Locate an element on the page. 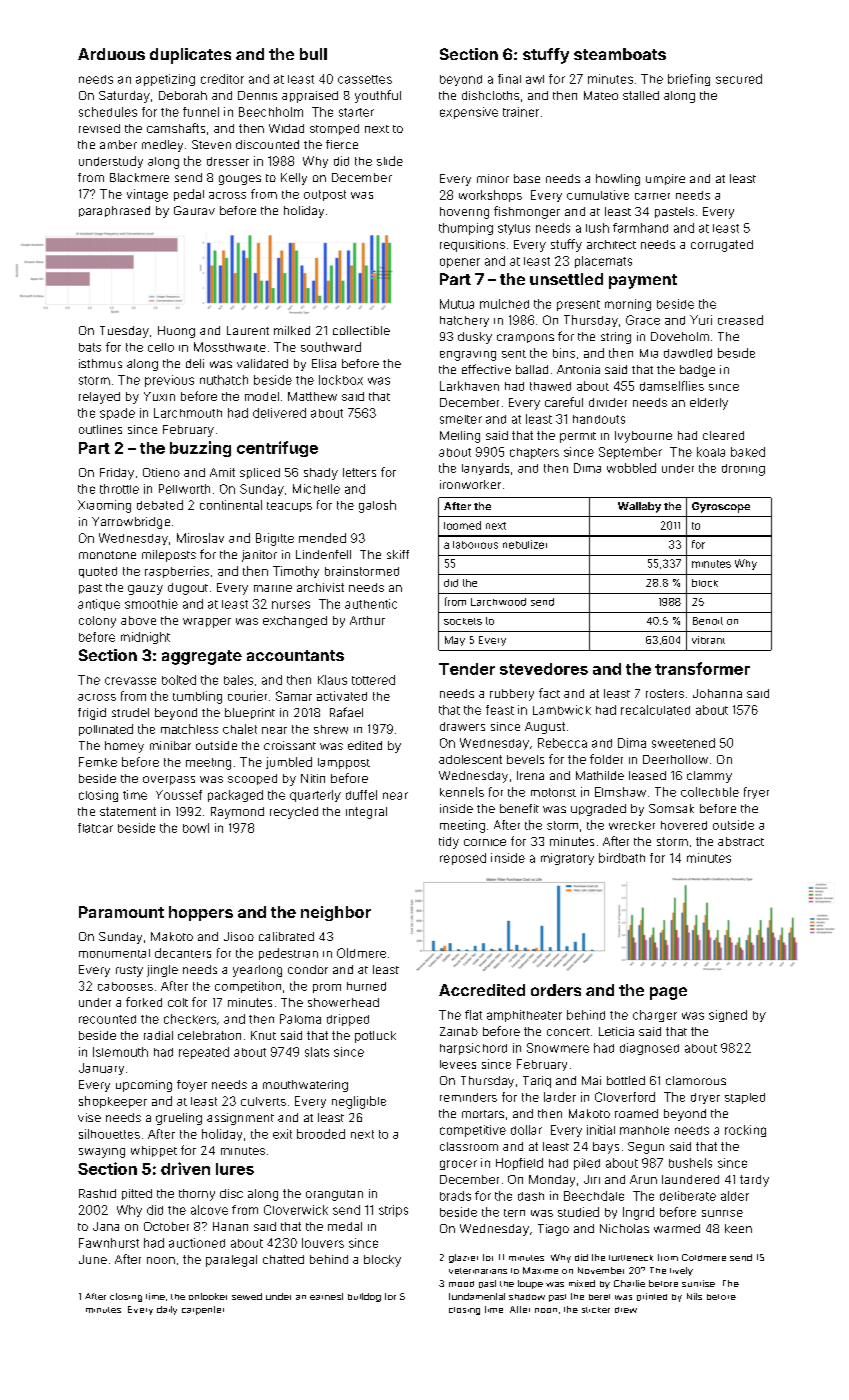 The width and height of the document is (849, 1400). hoppers is located at coordinates (201, 913).
